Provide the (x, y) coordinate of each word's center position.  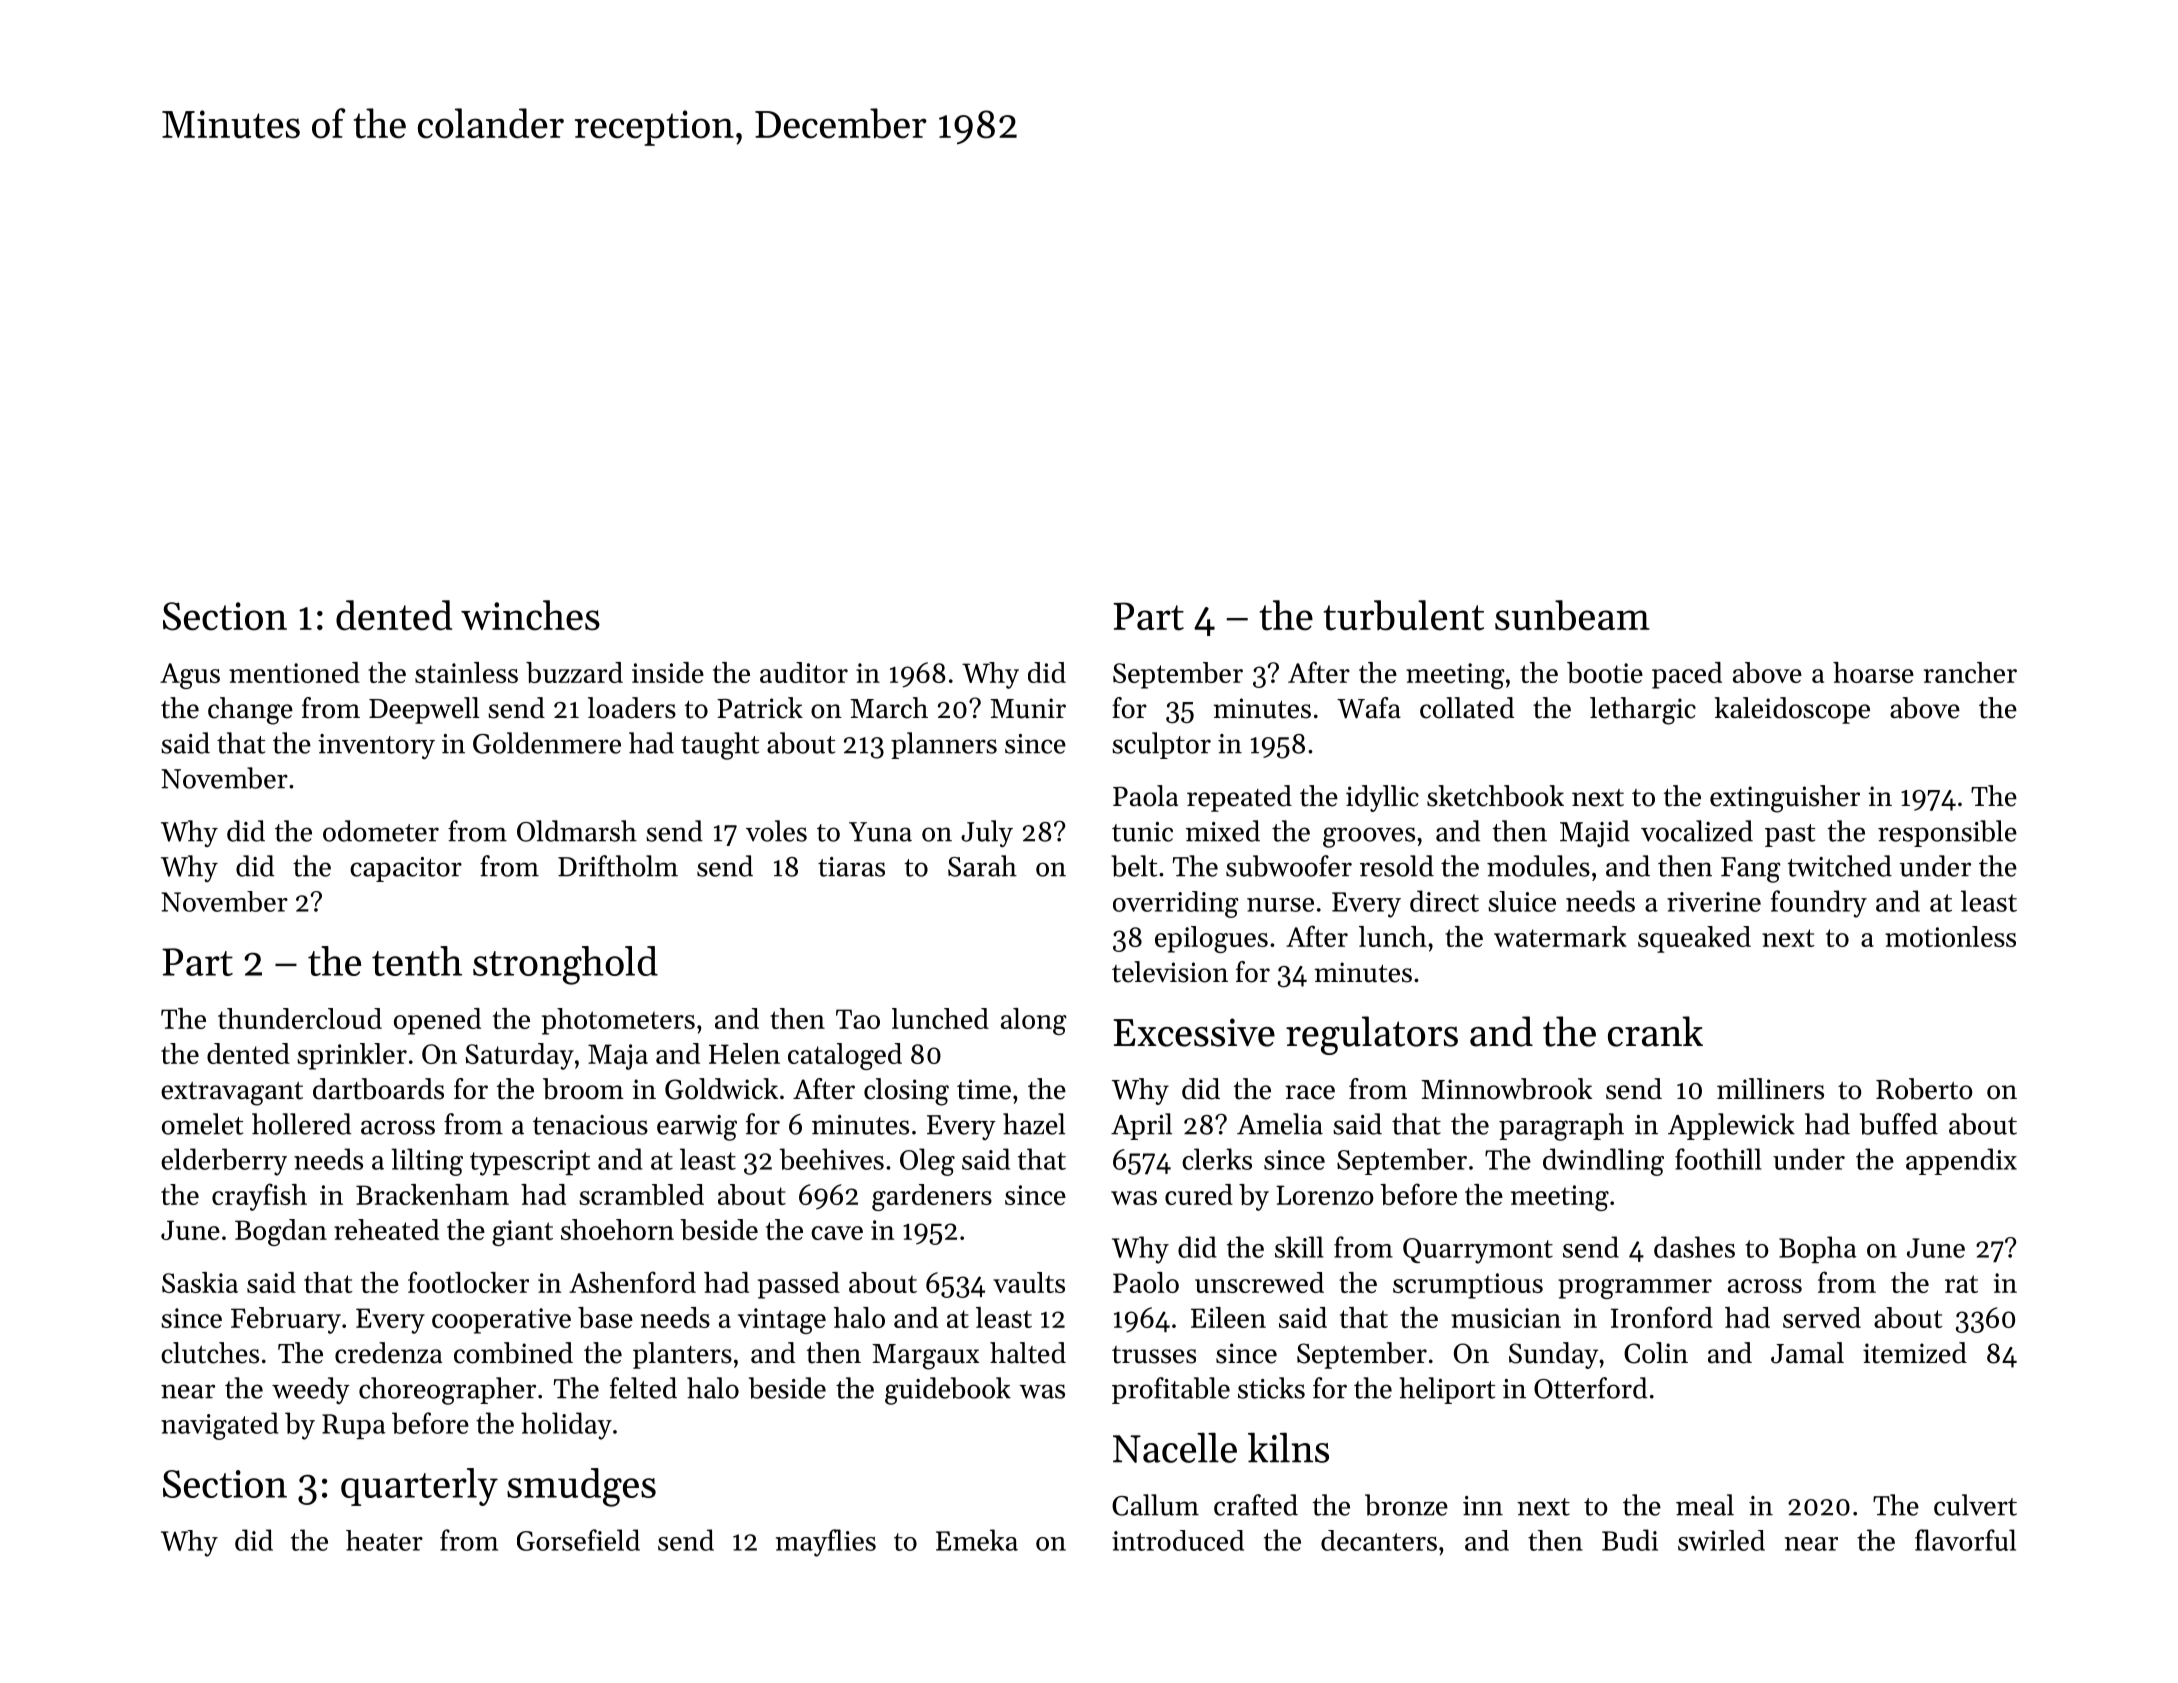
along (1033, 1021)
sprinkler (352, 1056)
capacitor (406, 869)
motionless (1950, 936)
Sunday (1554, 1355)
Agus (190, 676)
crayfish (259, 1197)
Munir (1028, 708)
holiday (566, 1426)
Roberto (1924, 1089)
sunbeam (1572, 615)
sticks (1271, 1388)
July (987, 833)
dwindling (1603, 1162)
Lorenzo (1325, 1195)
